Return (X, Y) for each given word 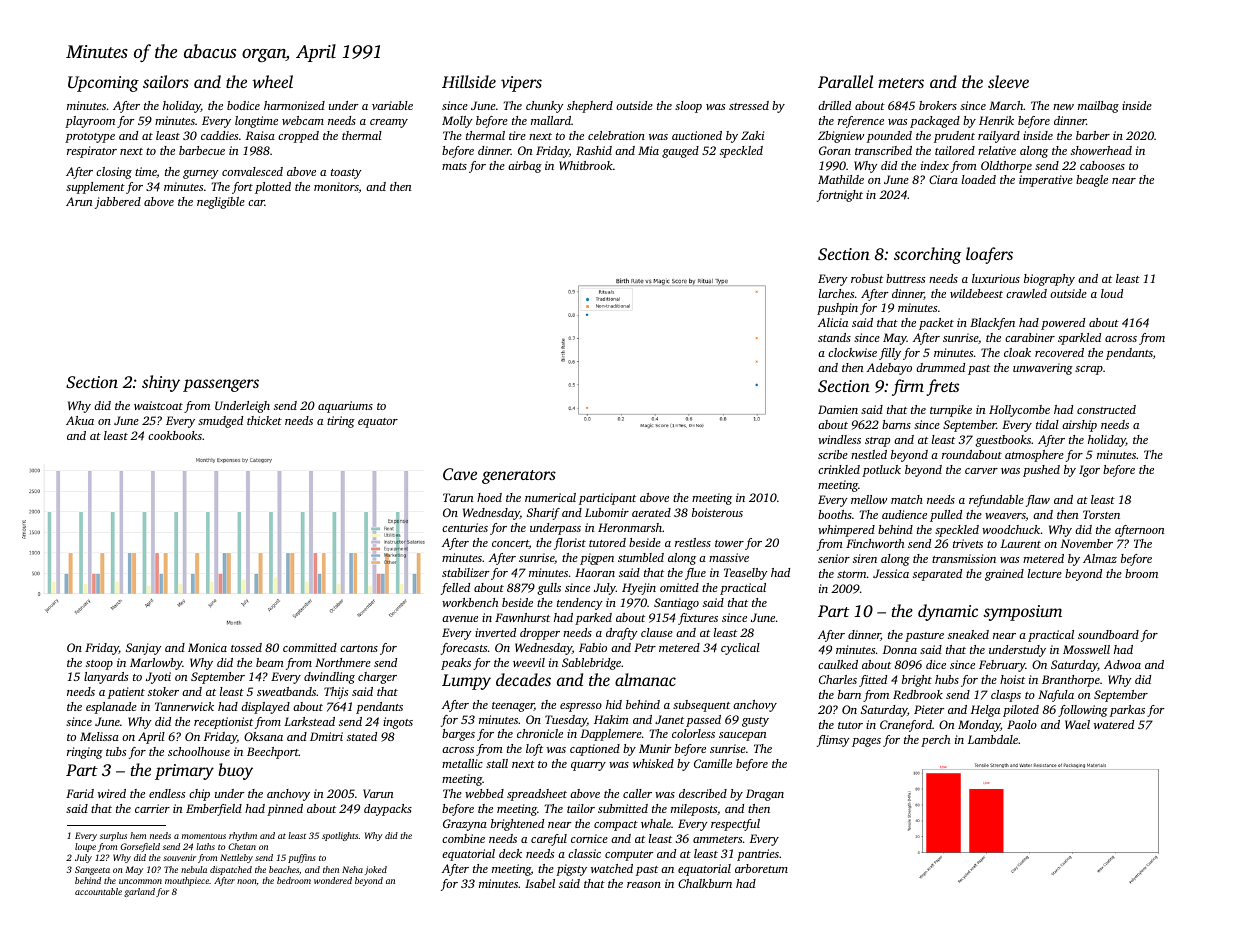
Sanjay (144, 649)
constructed (1106, 409)
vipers (521, 84)
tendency (580, 604)
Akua (80, 420)
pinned (285, 810)
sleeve (1008, 81)
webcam (303, 120)
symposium (1022, 613)
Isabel (540, 883)
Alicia (833, 322)
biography (1049, 280)
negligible (221, 203)
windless (839, 439)
